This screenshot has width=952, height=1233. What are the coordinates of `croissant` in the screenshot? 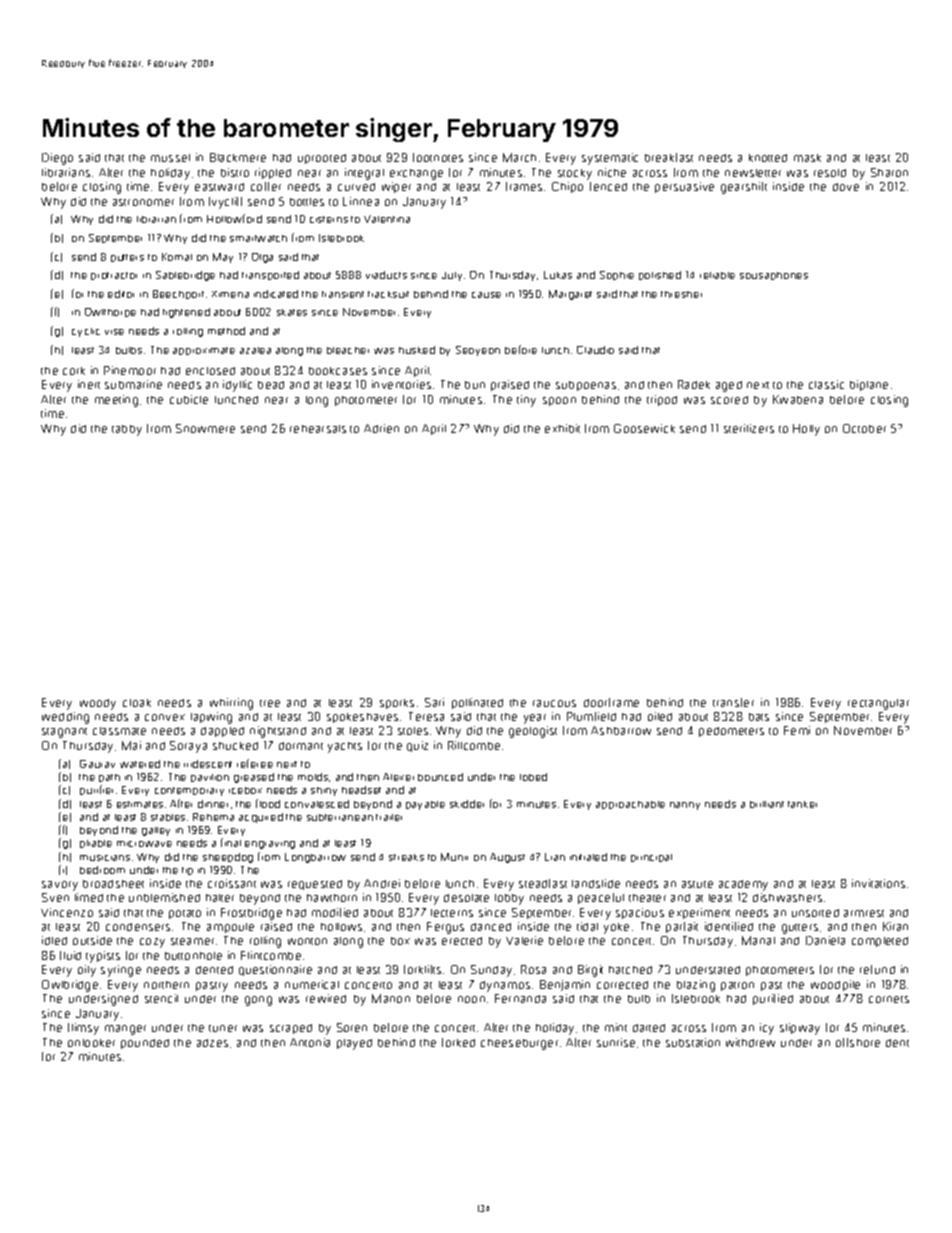 It's located at (232, 883).
